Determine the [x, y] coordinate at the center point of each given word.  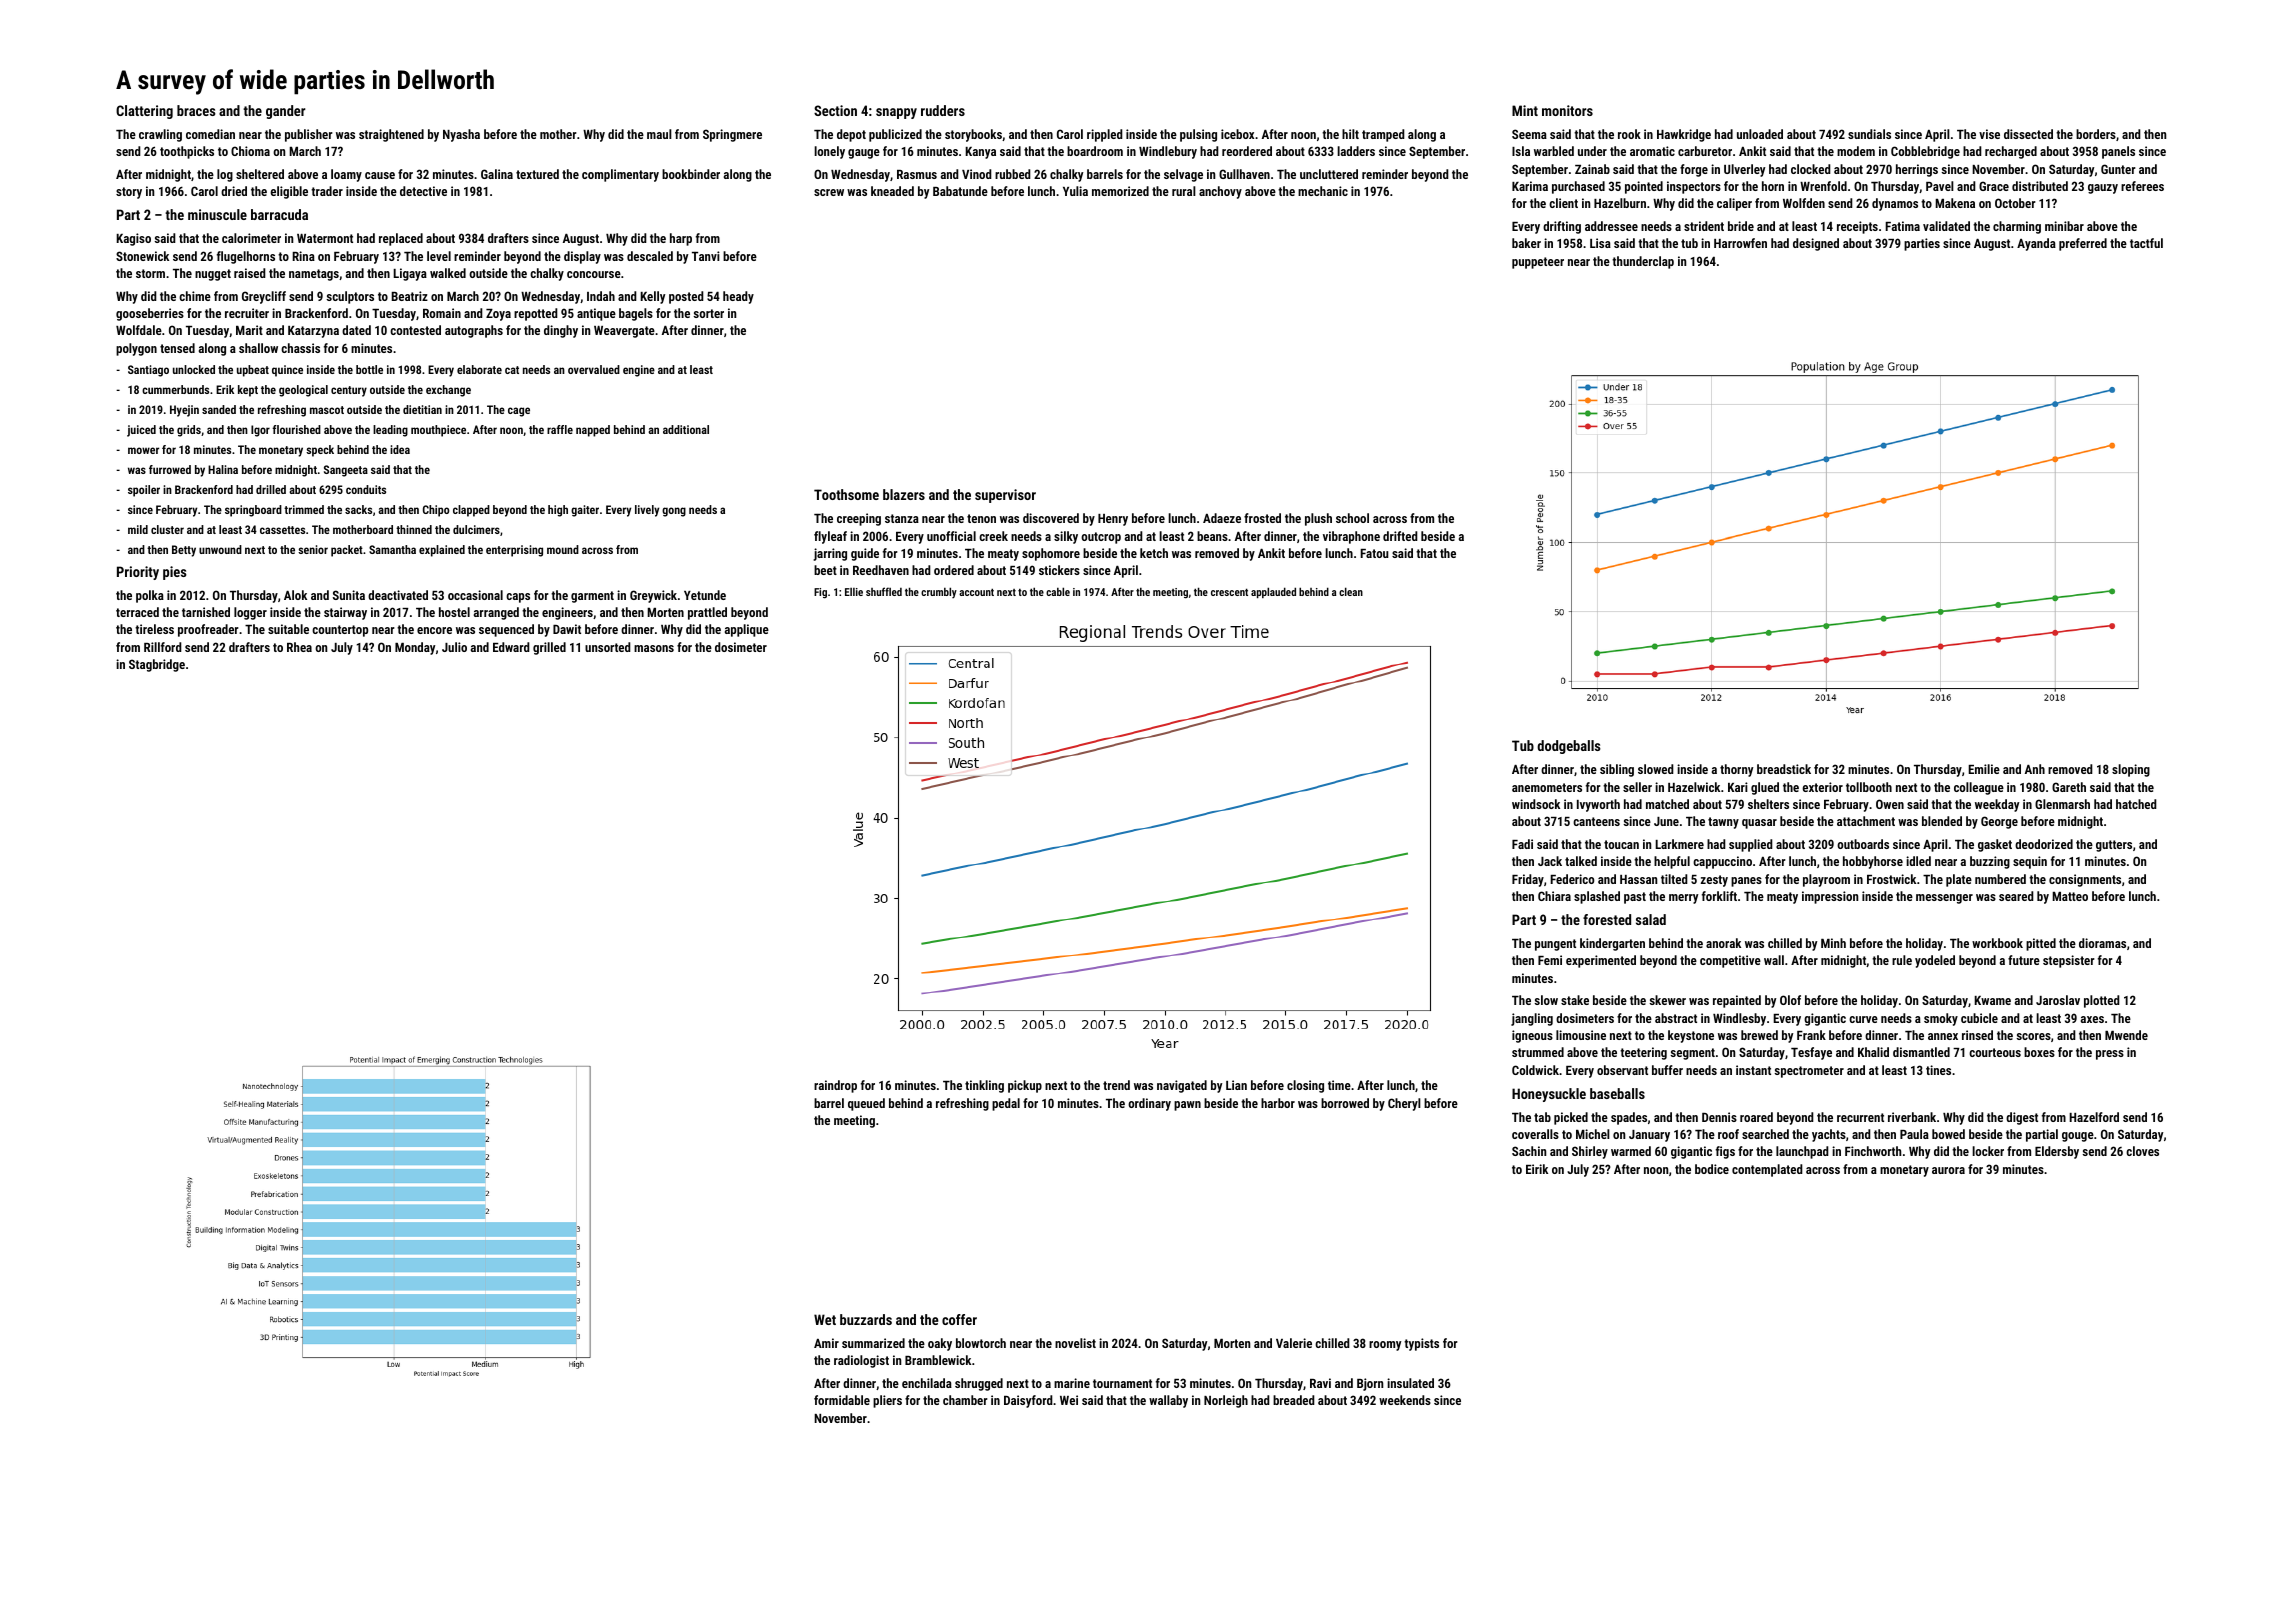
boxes [2039, 1052]
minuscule [217, 214]
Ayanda [2036, 244]
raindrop [835, 1086]
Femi [1550, 960]
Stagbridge [157, 665]
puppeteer [1538, 263]
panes [1746, 882]
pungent [1555, 945]
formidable [842, 1400]
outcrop [1101, 538]
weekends [1405, 1400]
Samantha [392, 549]
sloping [2131, 770]
